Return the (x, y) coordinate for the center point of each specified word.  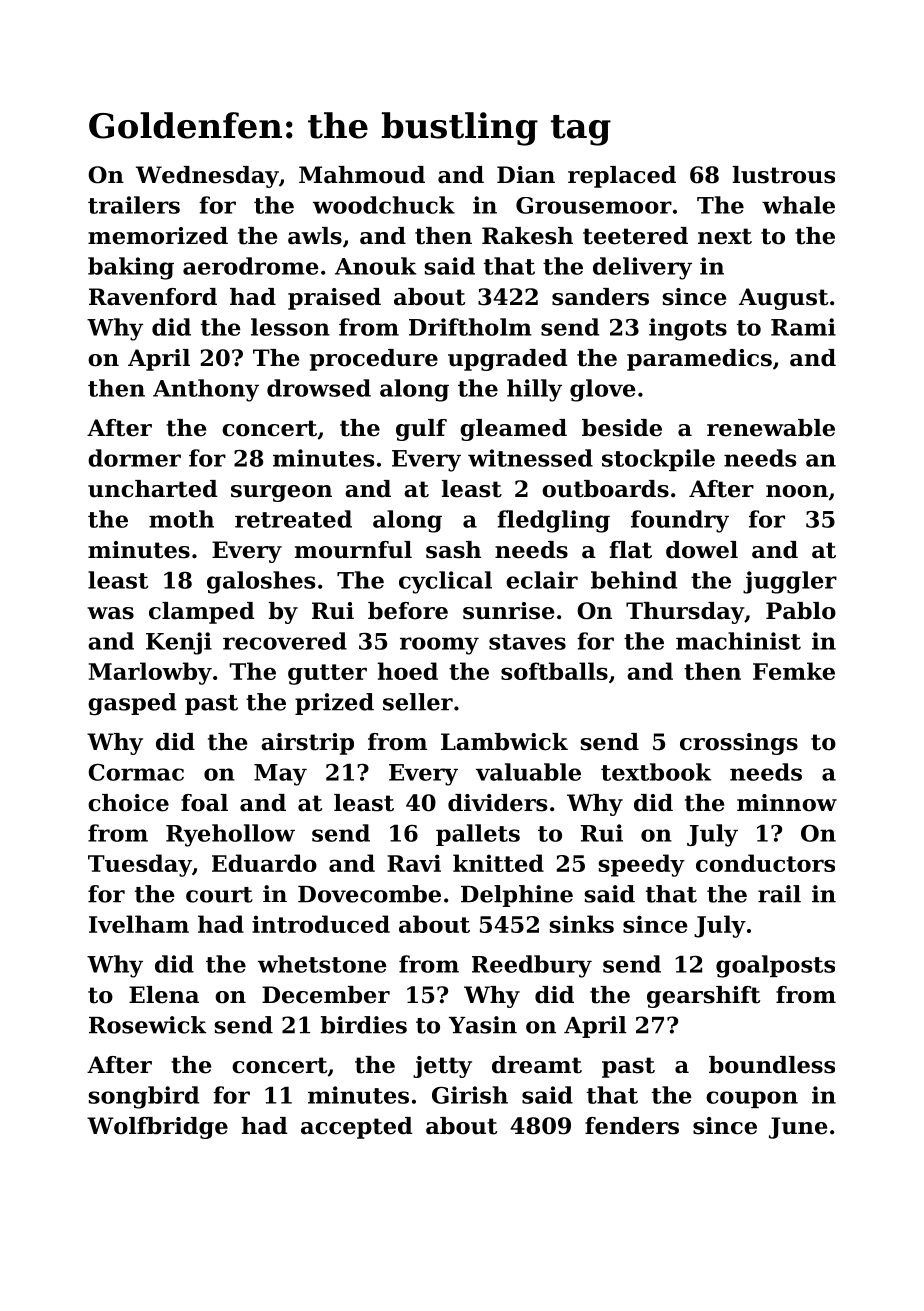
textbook (656, 772)
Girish (470, 1095)
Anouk (375, 266)
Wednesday (207, 177)
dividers (497, 803)
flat (631, 550)
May (280, 775)
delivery (642, 268)
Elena (164, 995)
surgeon (281, 493)
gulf (421, 430)
